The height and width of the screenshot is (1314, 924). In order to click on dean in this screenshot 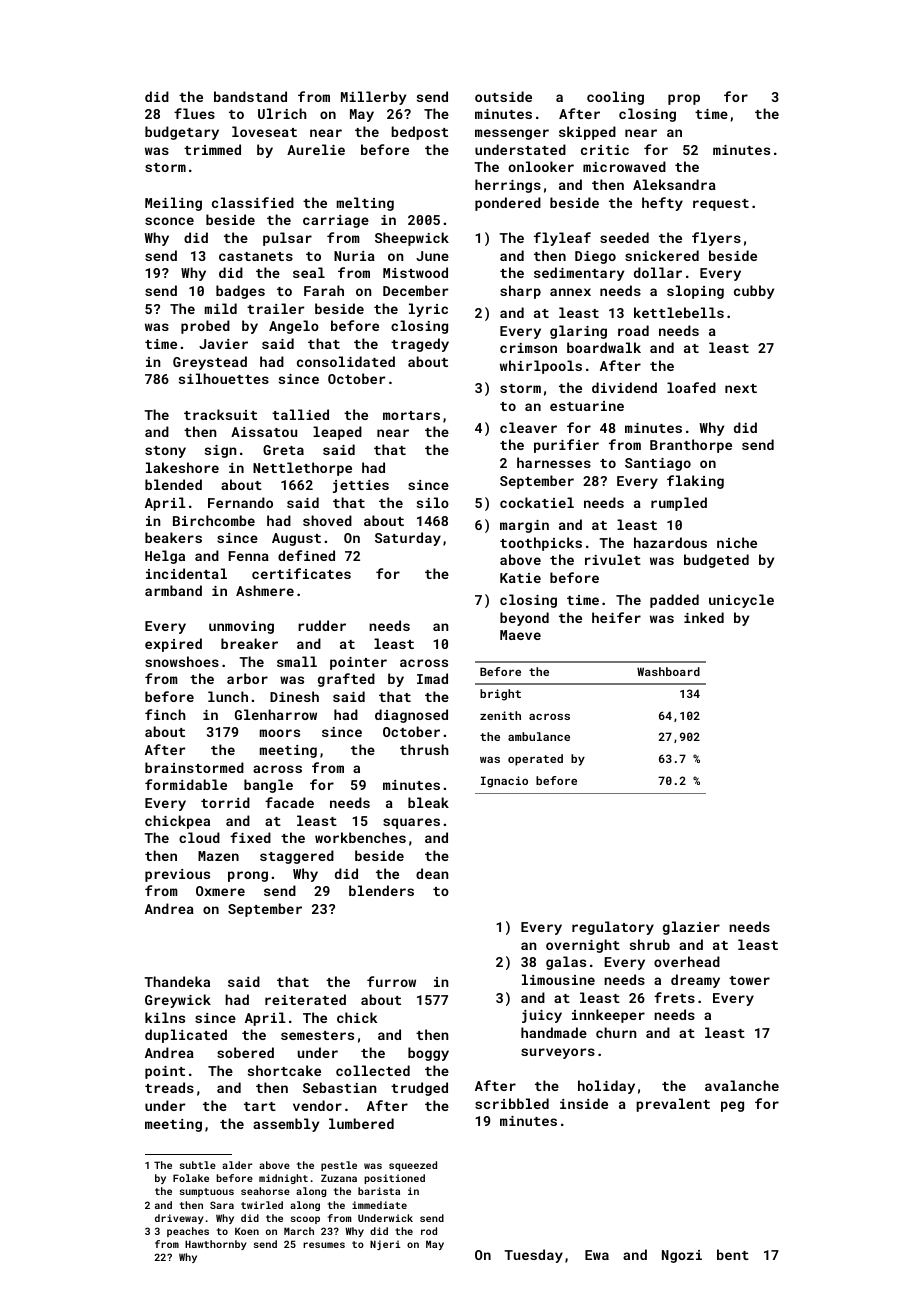, I will do `click(432, 873)`.
